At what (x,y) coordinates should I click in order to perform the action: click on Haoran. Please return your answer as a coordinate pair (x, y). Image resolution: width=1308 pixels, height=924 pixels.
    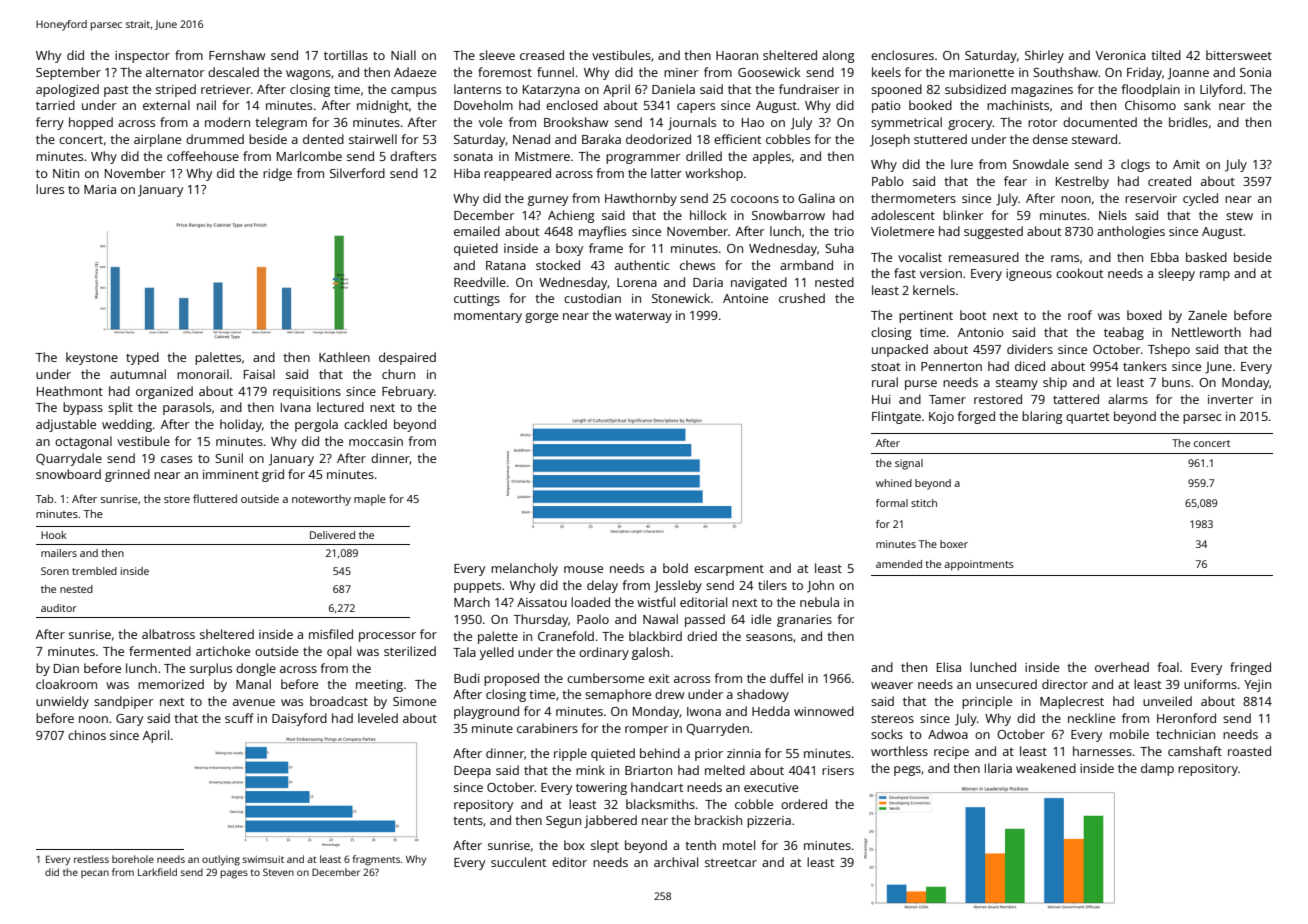
    Looking at the image, I should click on (737, 55).
